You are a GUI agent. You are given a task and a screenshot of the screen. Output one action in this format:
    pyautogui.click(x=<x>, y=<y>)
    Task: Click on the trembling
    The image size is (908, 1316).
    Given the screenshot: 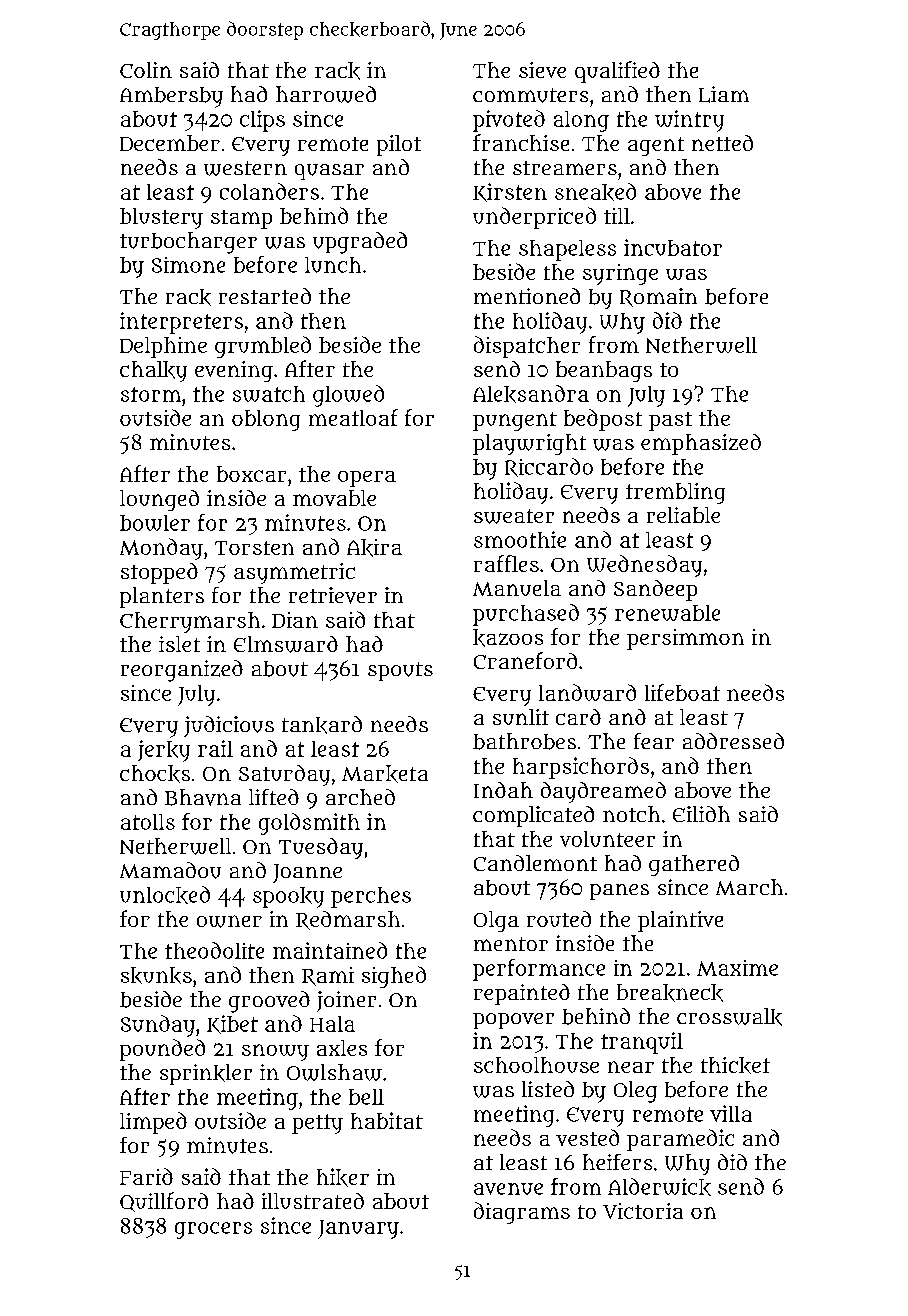 What is the action you would take?
    pyautogui.click(x=675, y=493)
